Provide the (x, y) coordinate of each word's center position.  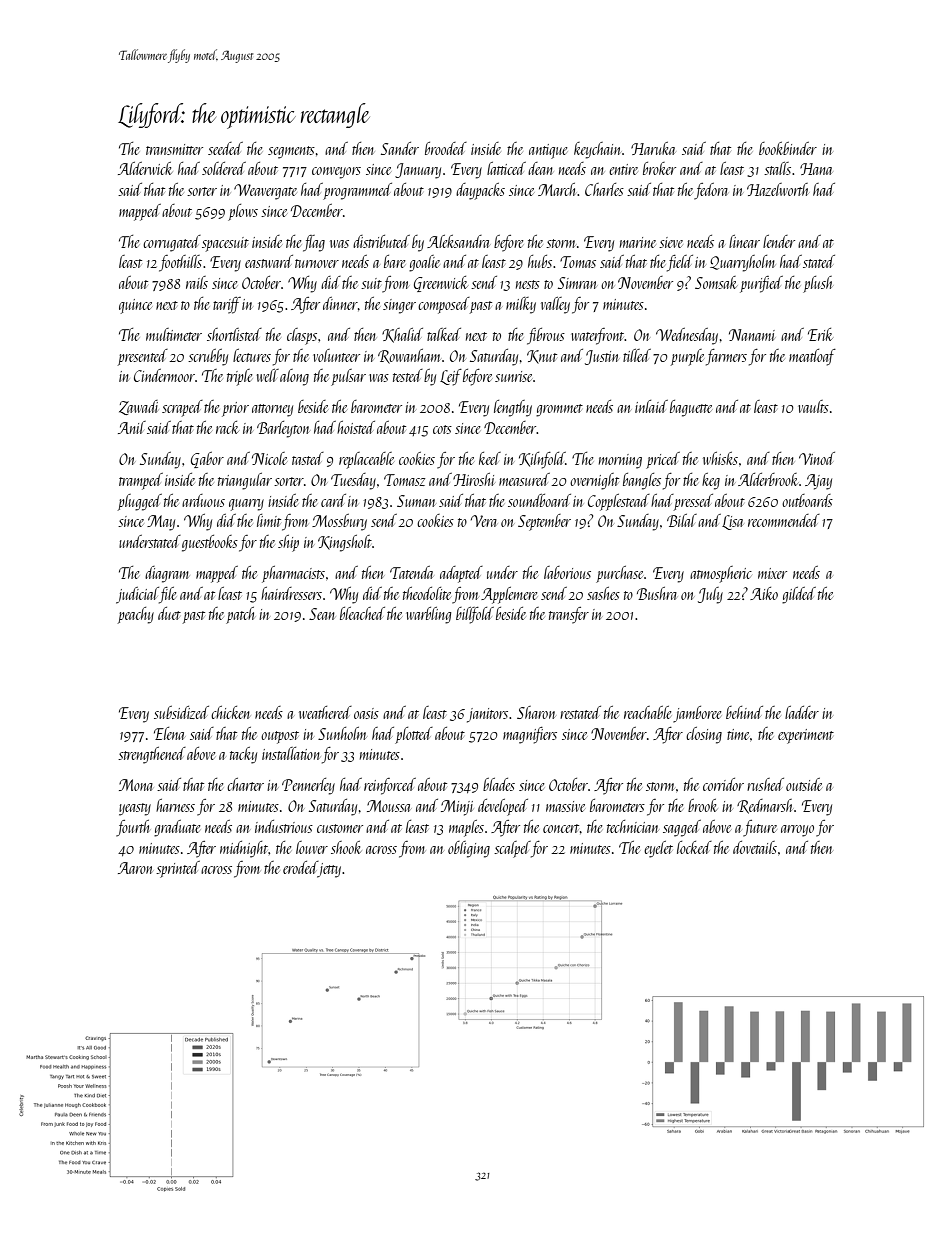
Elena (169, 733)
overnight (594, 481)
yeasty (135, 809)
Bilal (682, 520)
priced (663, 460)
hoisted (356, 427)
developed (503, 807)
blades (499, 784)
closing (704, 735)
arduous (203, 500)
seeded (225, 148)
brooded (446, 148)
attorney (272, 410)
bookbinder (788, 148)
